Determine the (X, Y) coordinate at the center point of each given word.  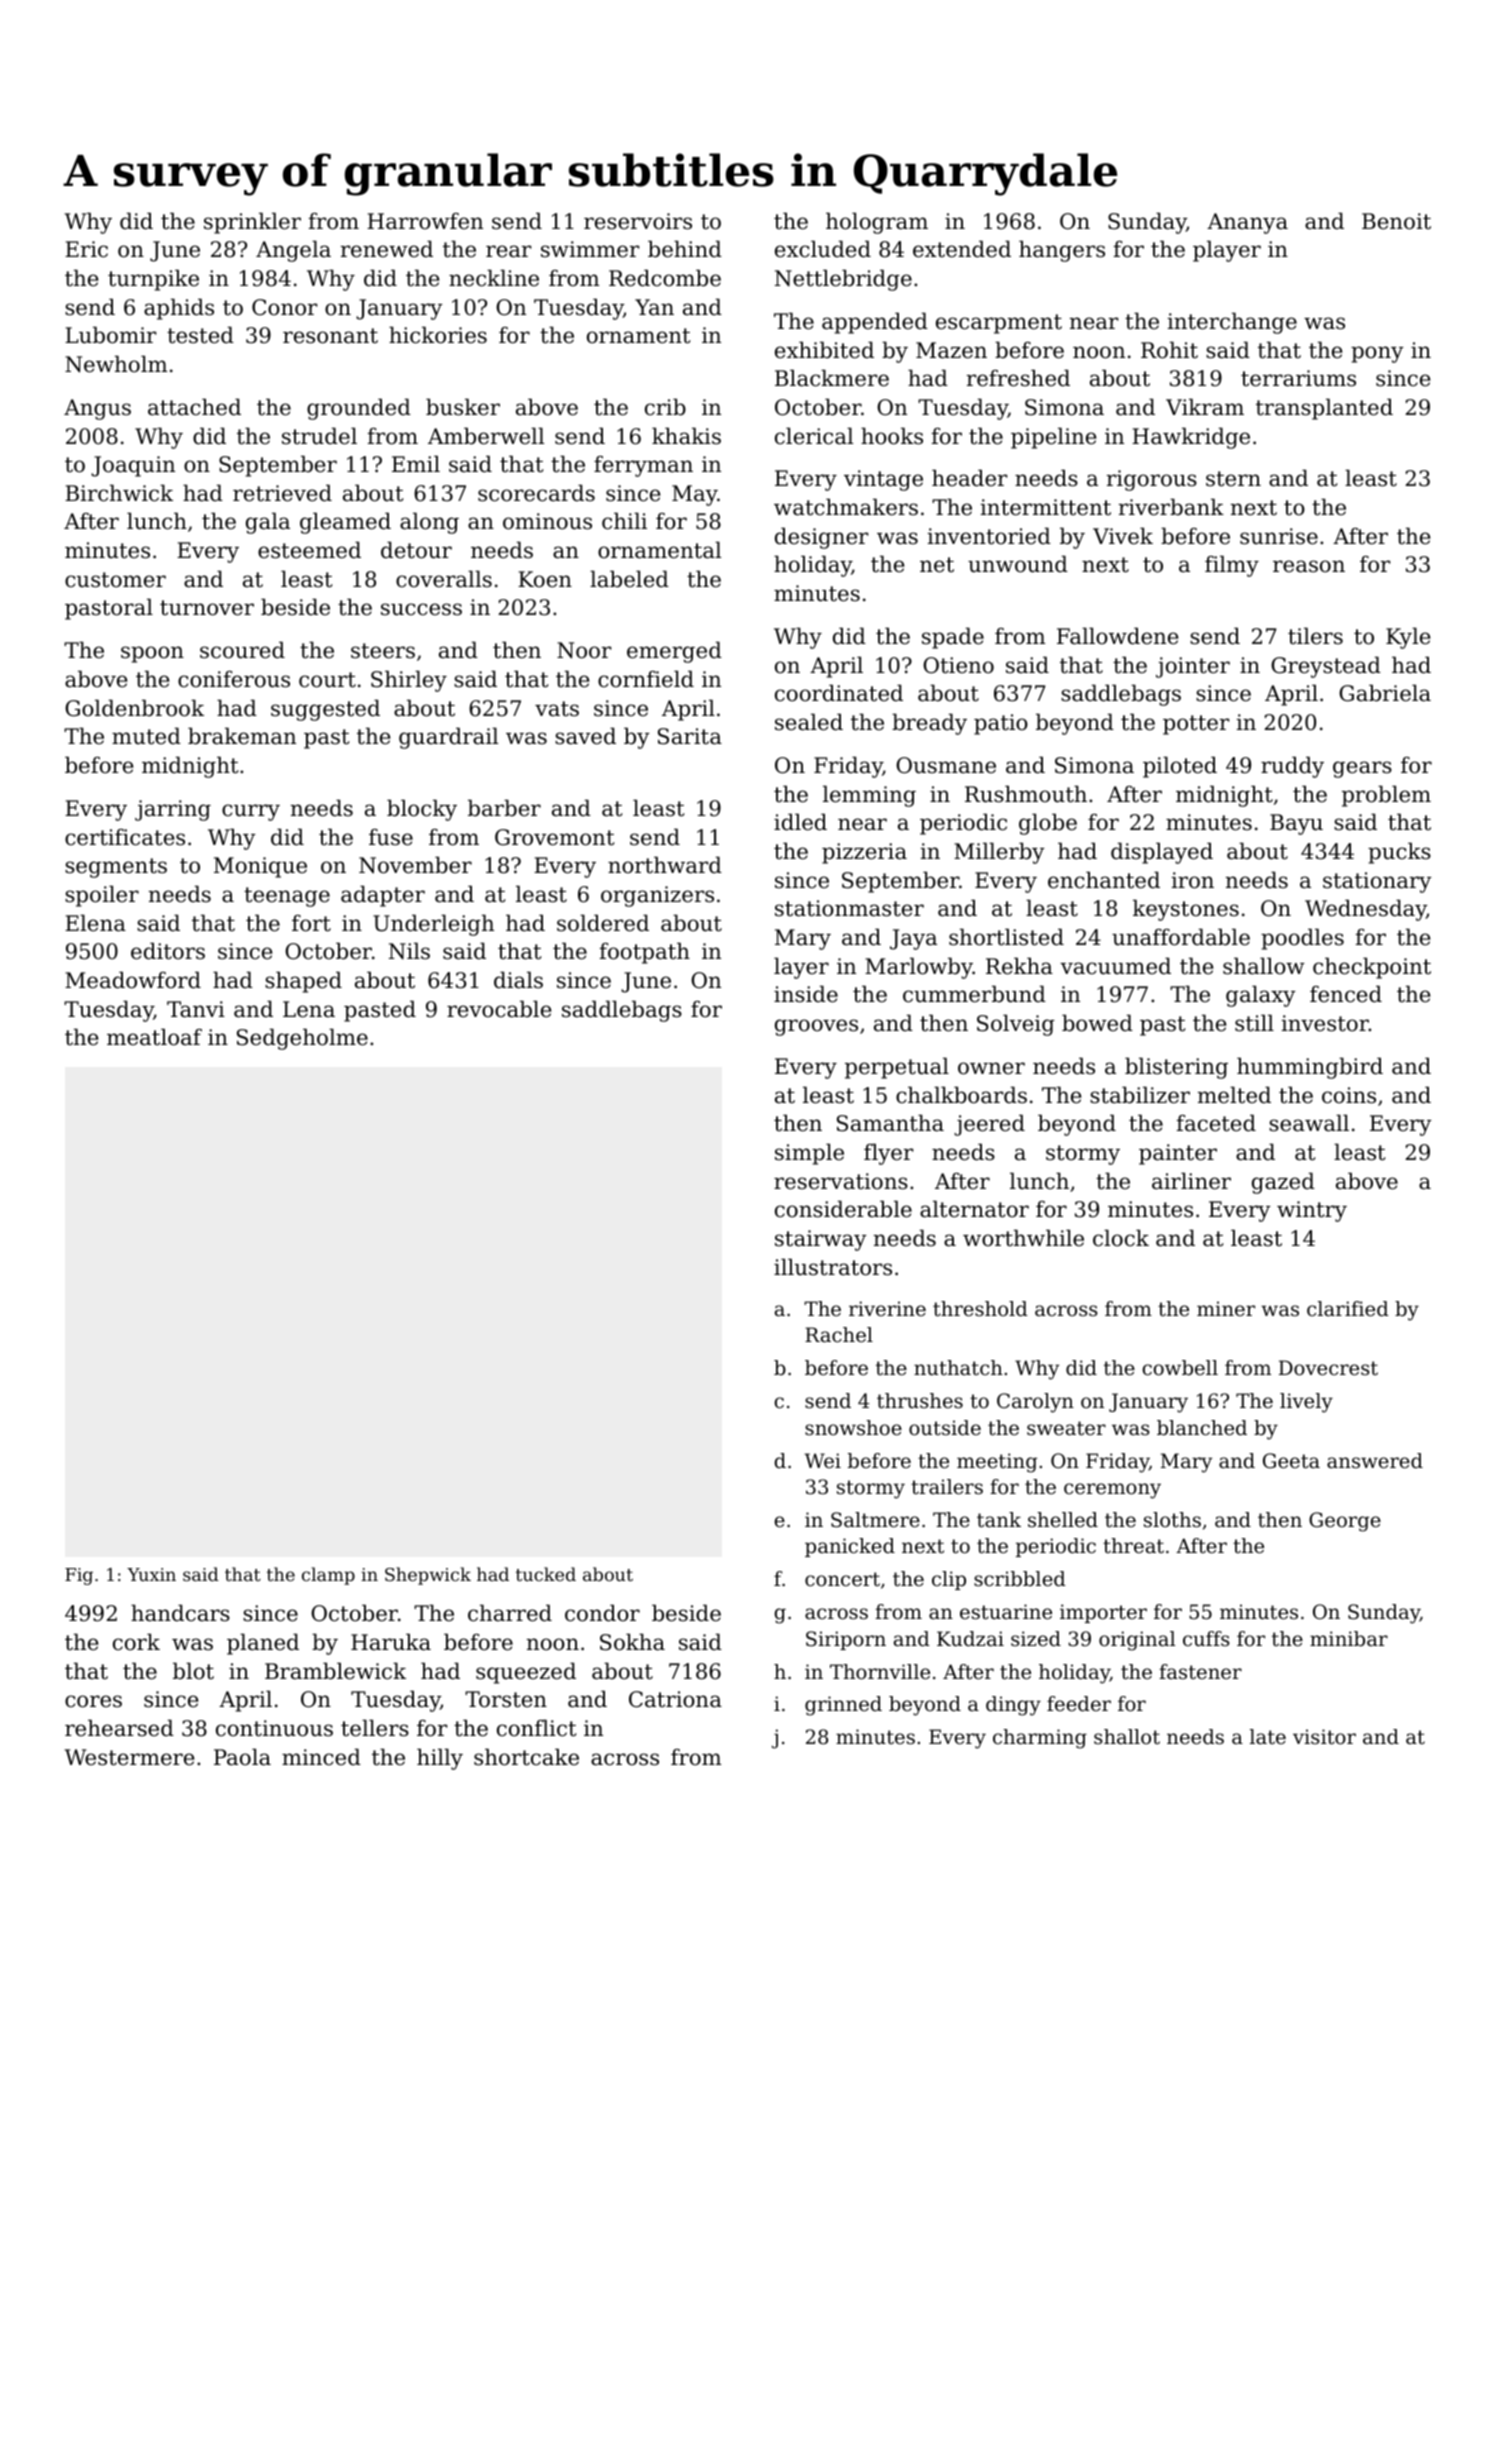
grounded (359, 409)
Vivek (1123, 536)
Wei (822, 1460)
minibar (1349, 1638)
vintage (883, 480)
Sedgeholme (302, 1039)
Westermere (129, 1757)
